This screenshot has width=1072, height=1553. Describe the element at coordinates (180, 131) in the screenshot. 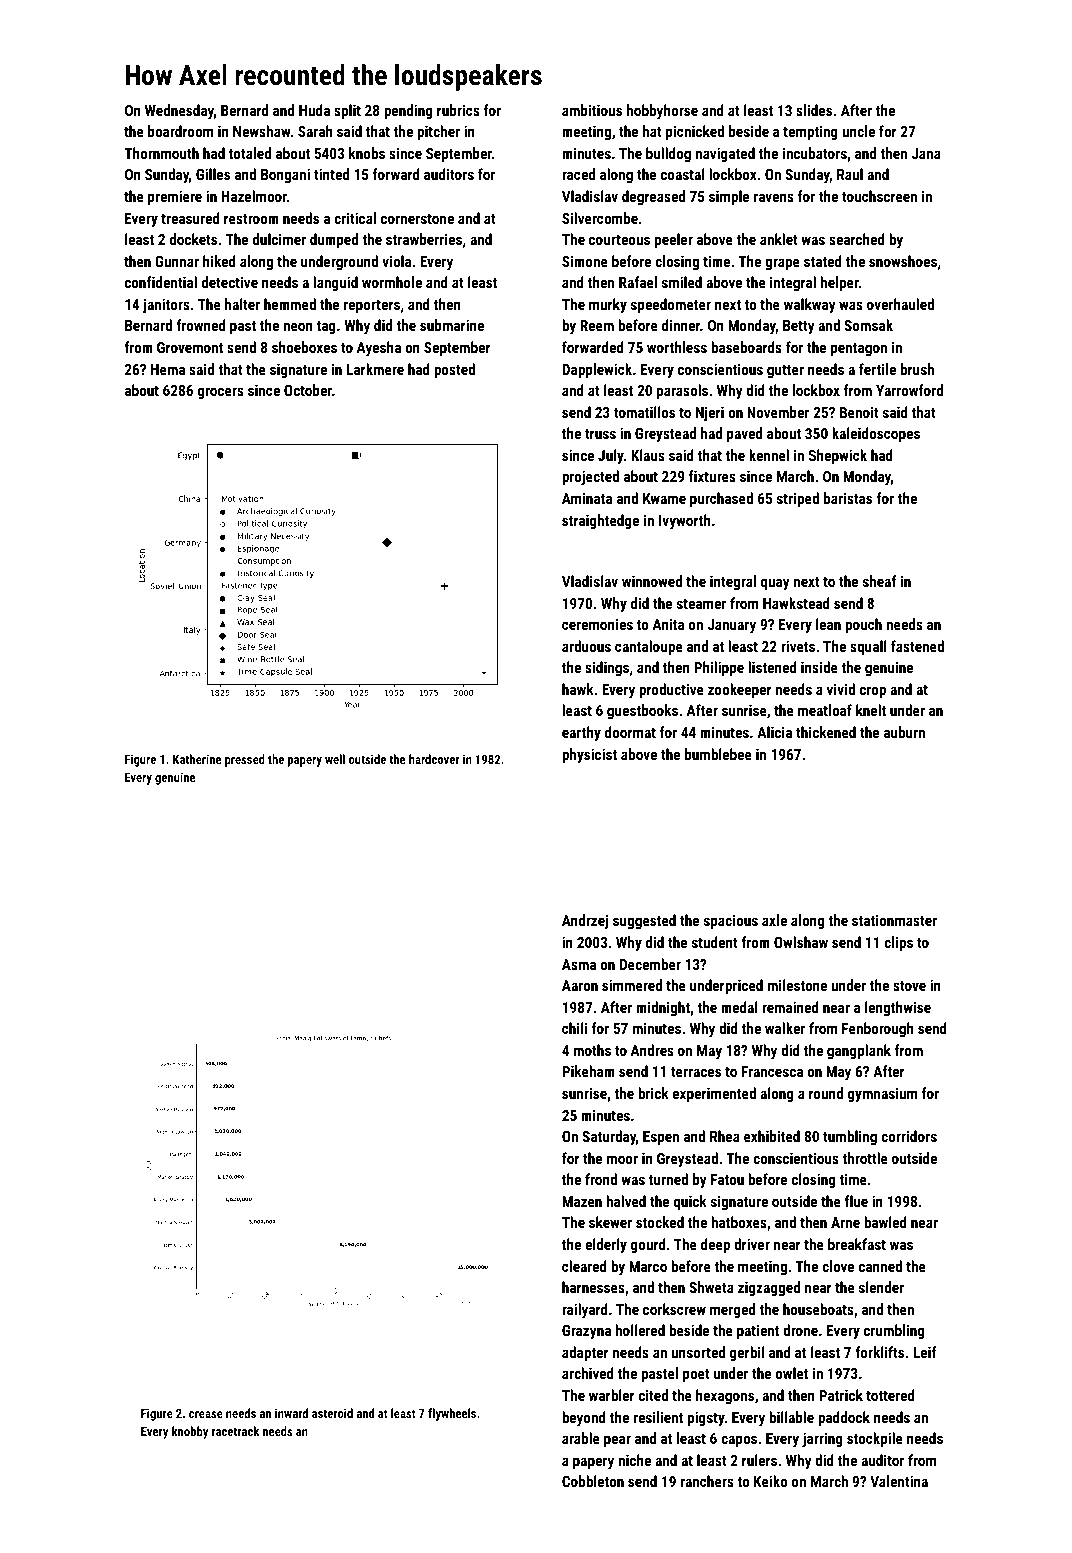

I see `boardroom` at that location.
